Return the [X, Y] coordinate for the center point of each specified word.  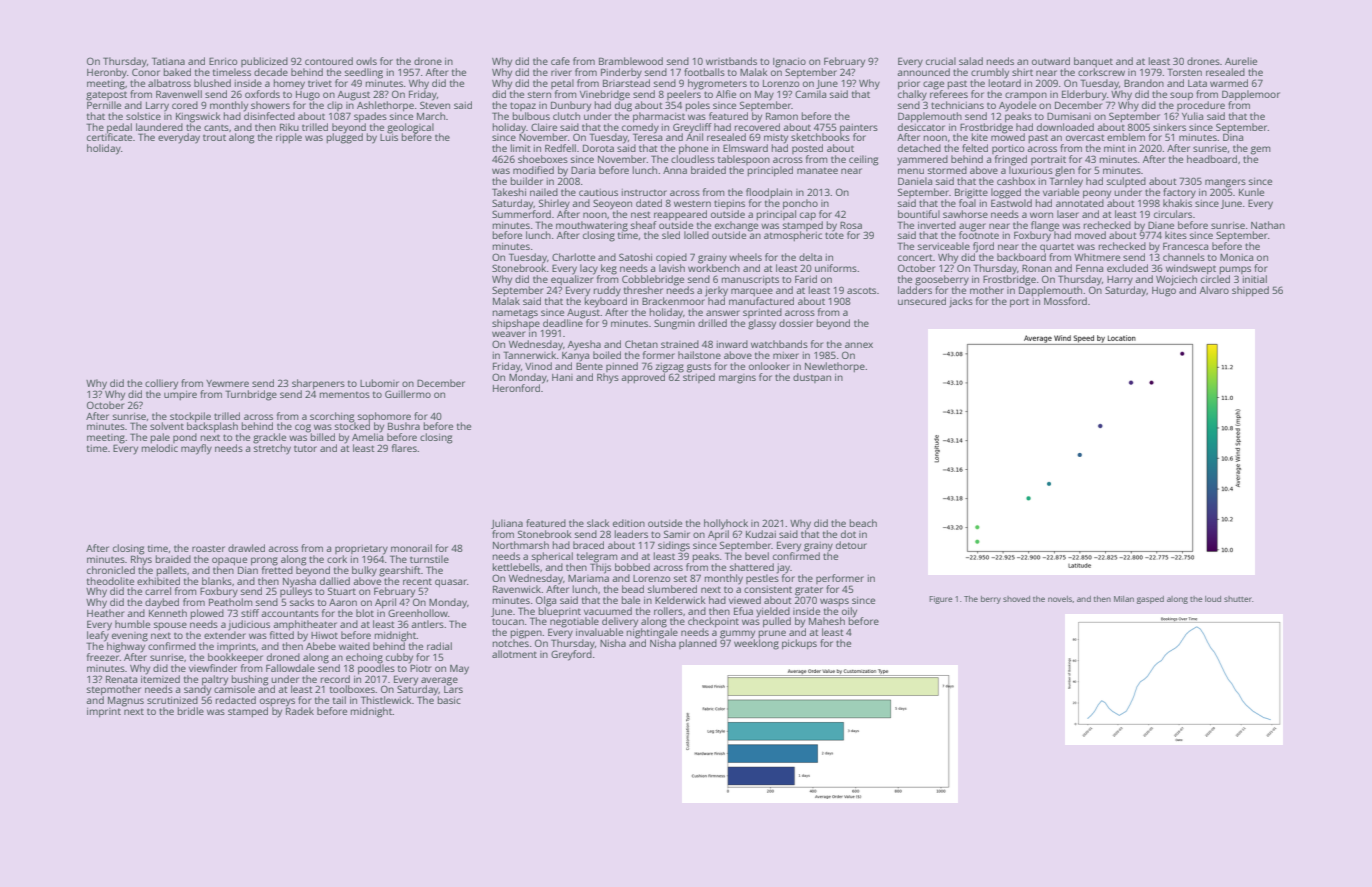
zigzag [669, 368]
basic [449, 700]
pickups [799, 644]
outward [1051, 61]
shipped [1250, 291]
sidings [674, 546]
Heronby [107, 73]
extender [225, 635]
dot [848, 534]
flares [404, 448]
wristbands [731, 61]
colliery [161, 384]
